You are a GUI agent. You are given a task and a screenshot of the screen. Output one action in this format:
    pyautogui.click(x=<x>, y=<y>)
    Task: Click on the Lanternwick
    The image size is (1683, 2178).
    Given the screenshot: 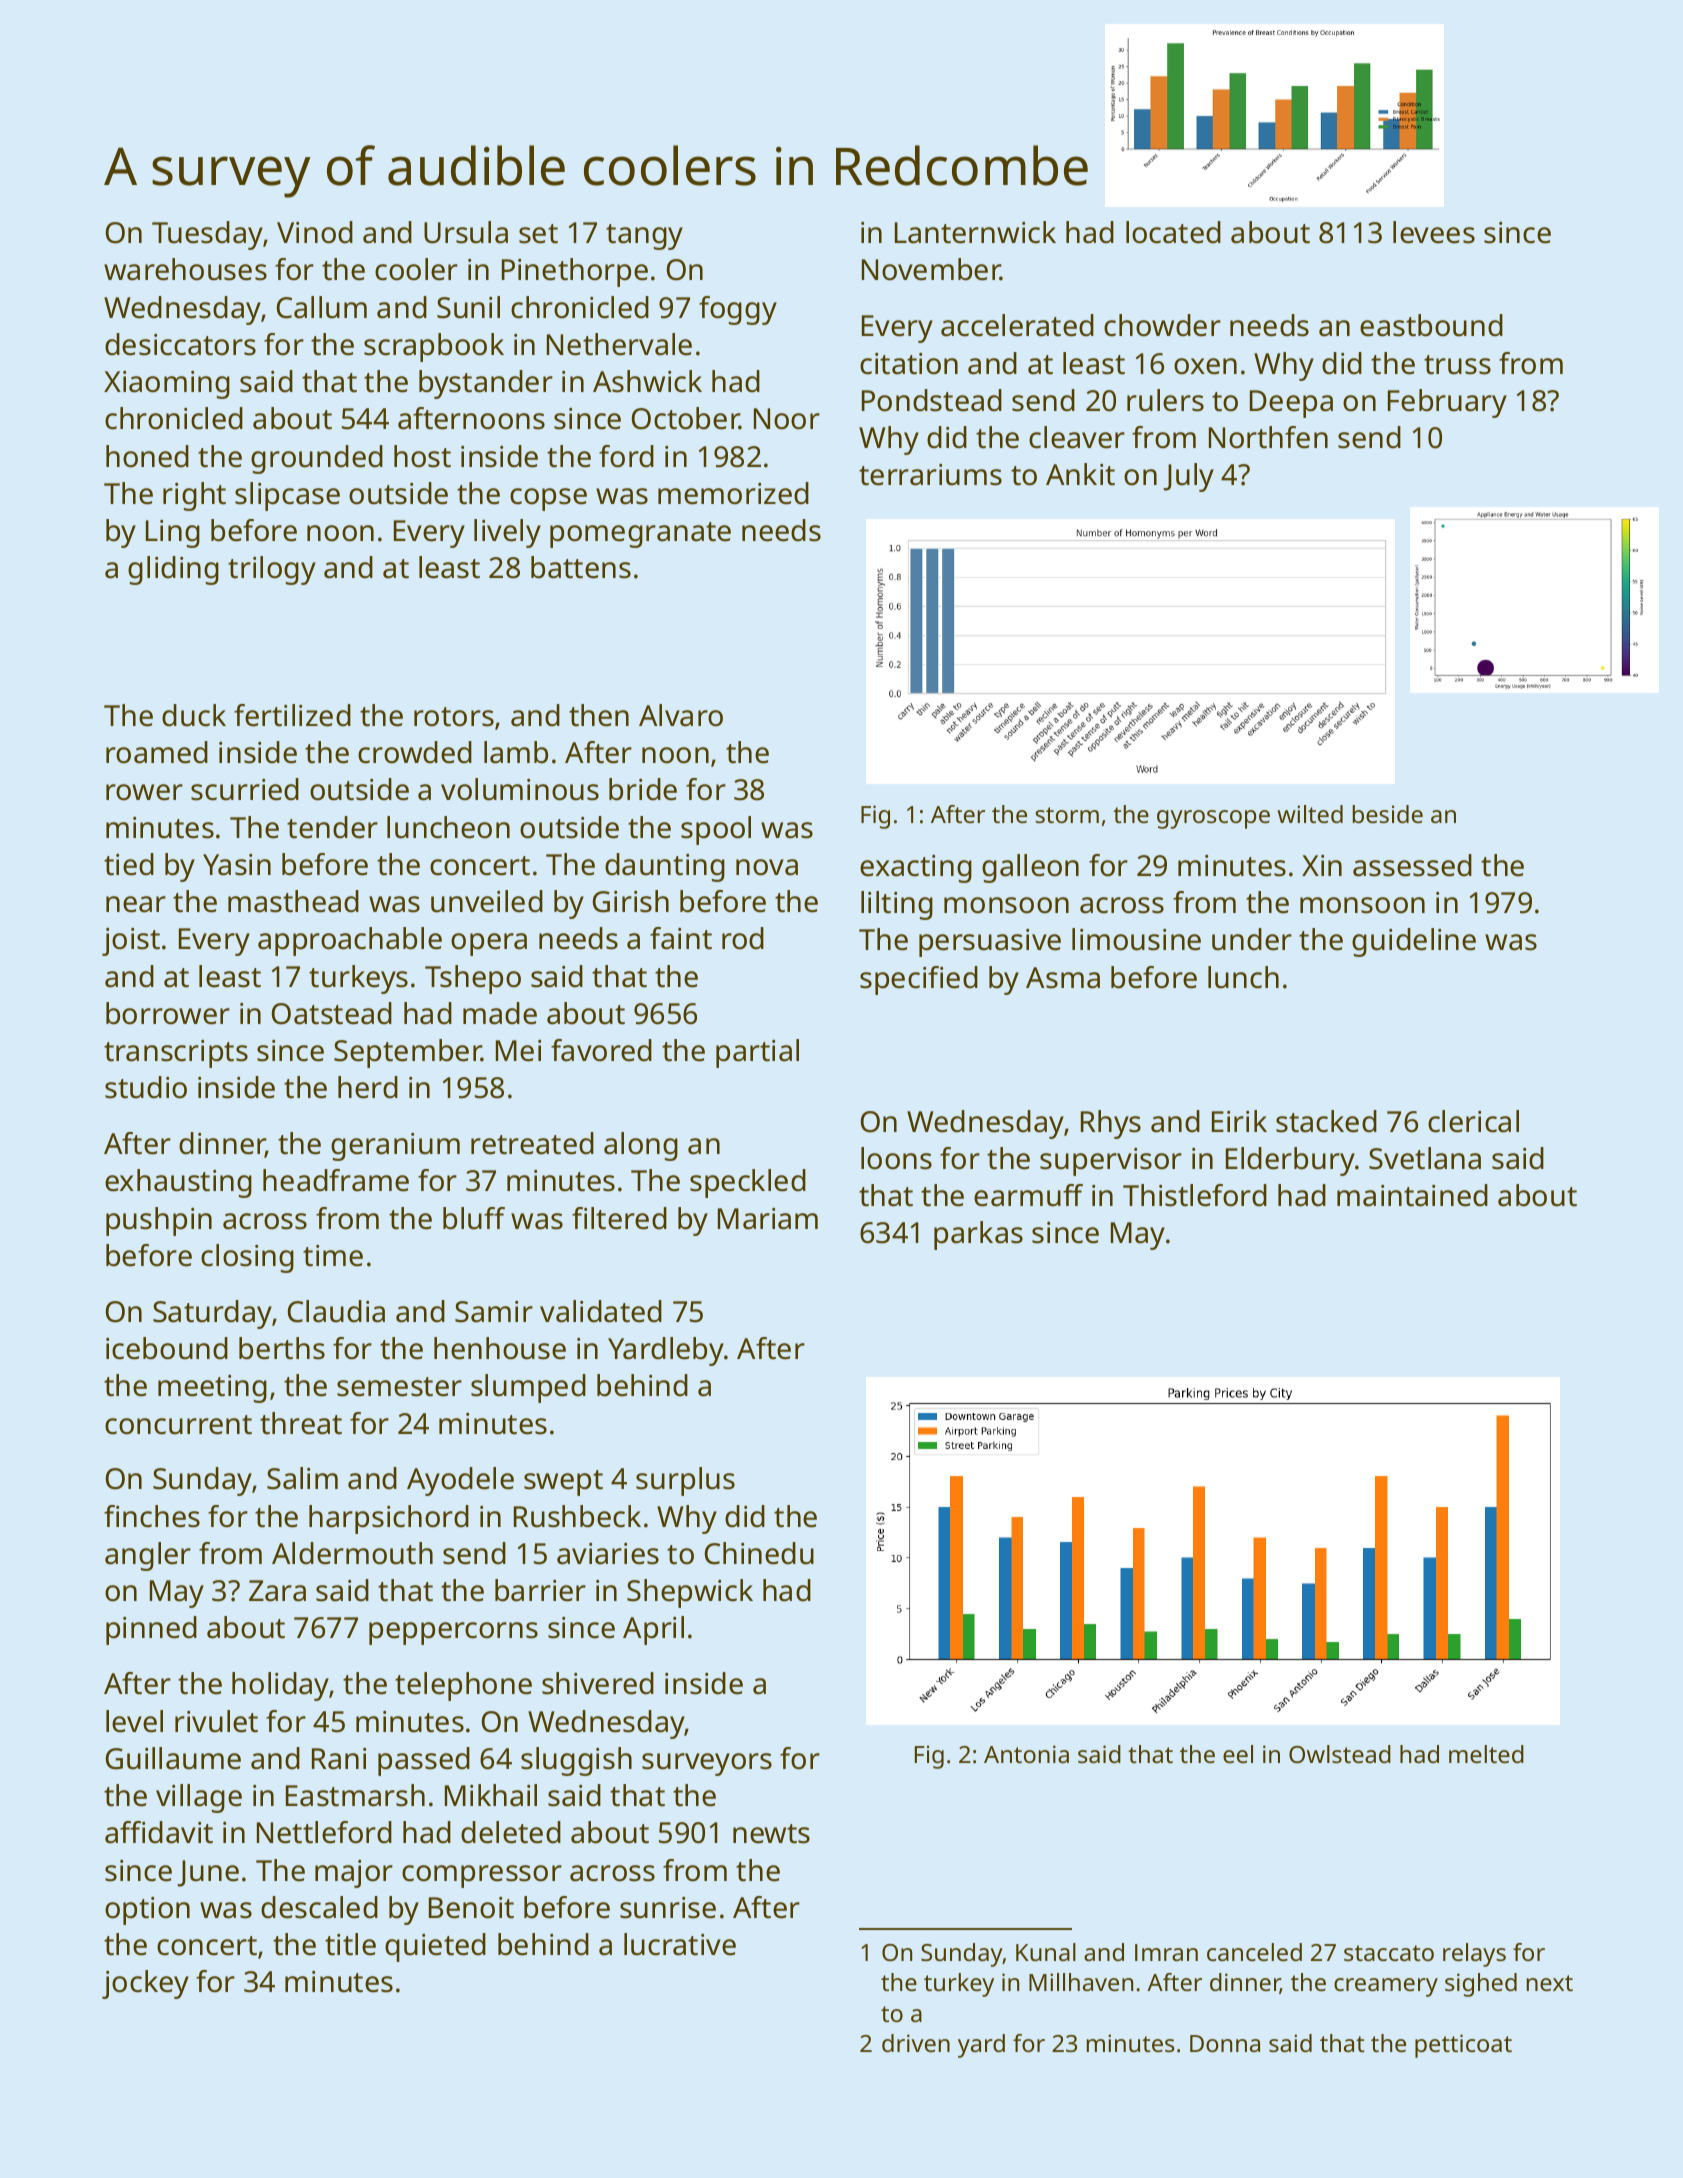 What is the action you would take?
    pyautogui.click(x=975, y=232)
